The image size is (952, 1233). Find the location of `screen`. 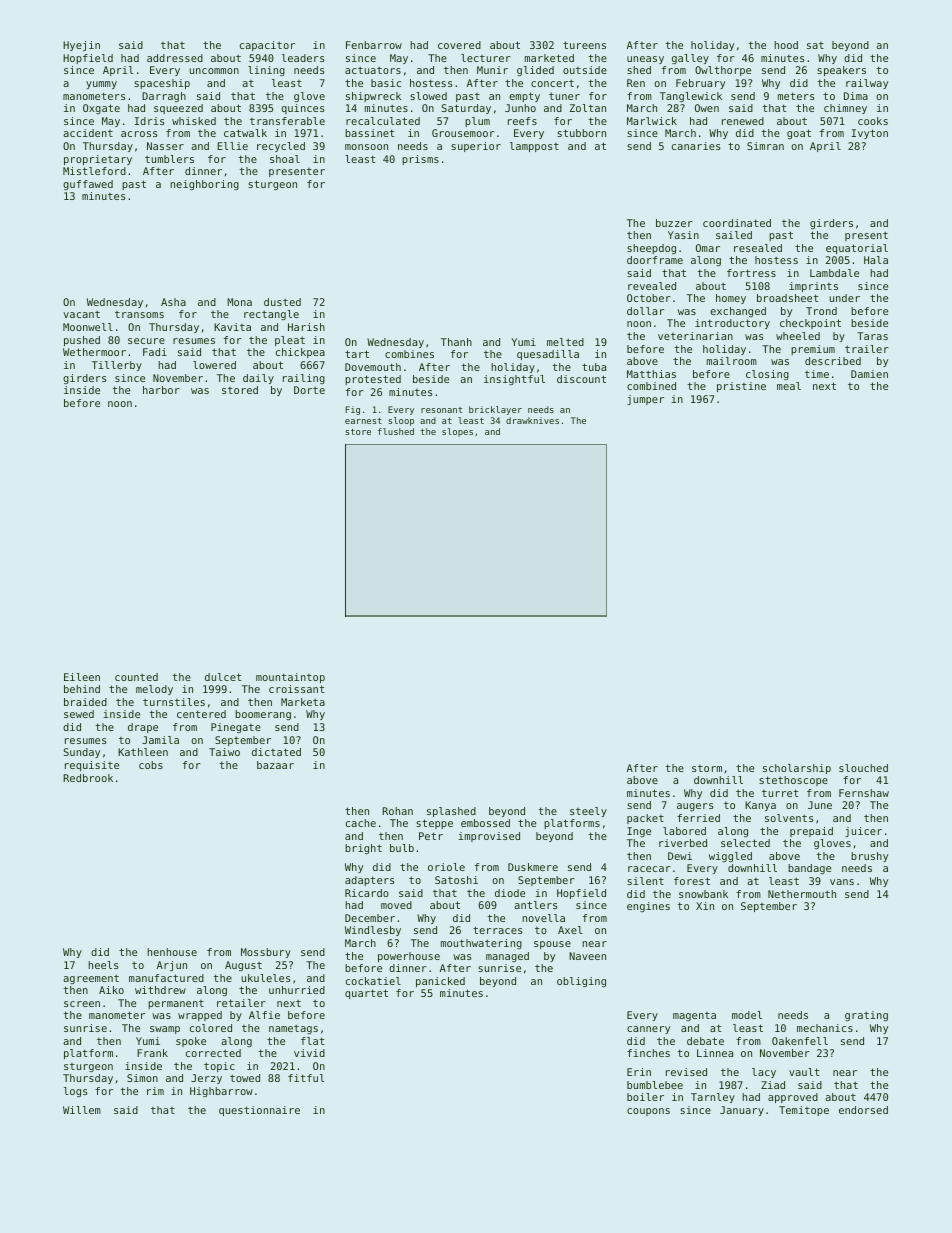

screen is located at coordinates (82, 1004).
